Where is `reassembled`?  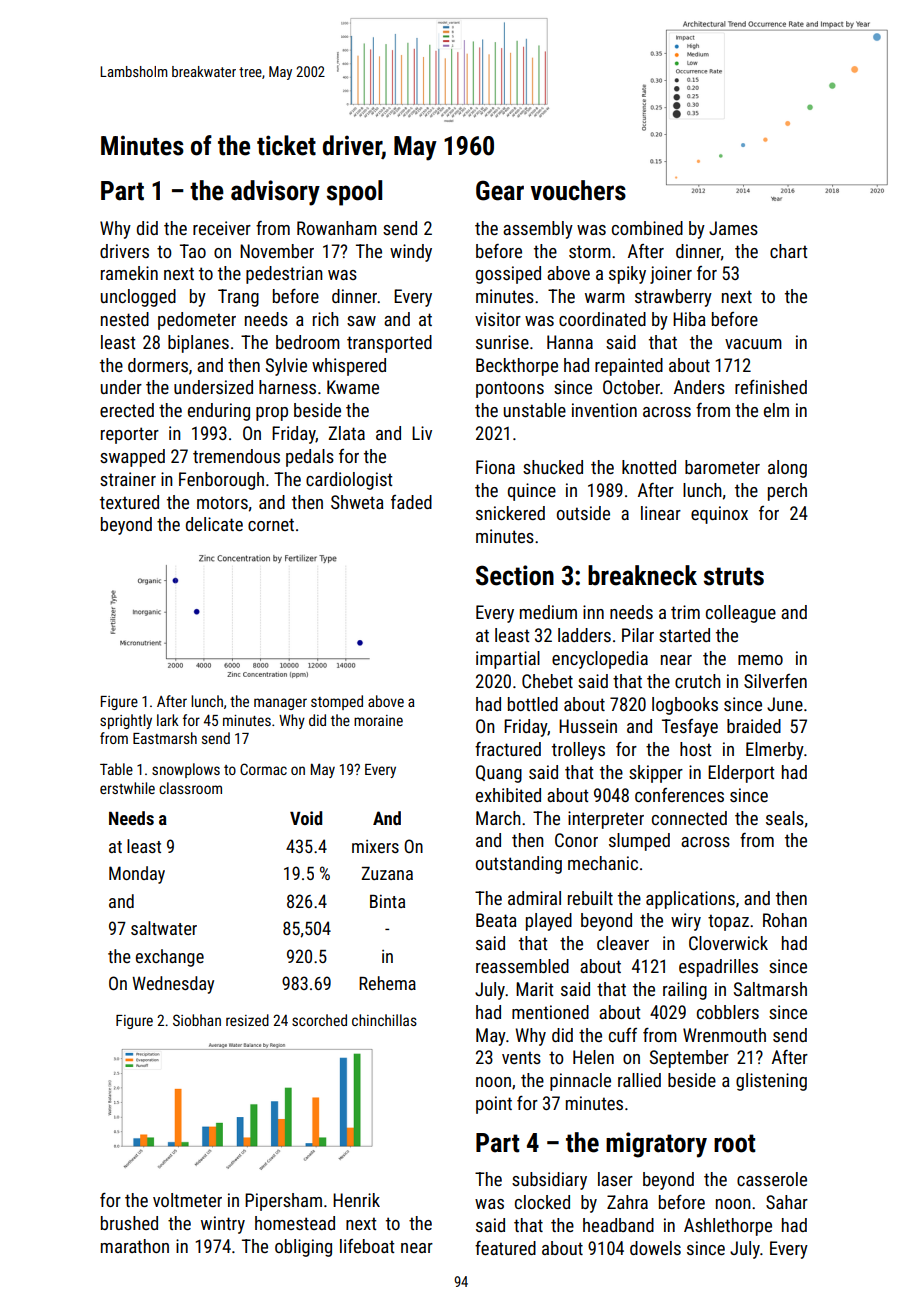
reassembled is located at coordinates (522, 966).
